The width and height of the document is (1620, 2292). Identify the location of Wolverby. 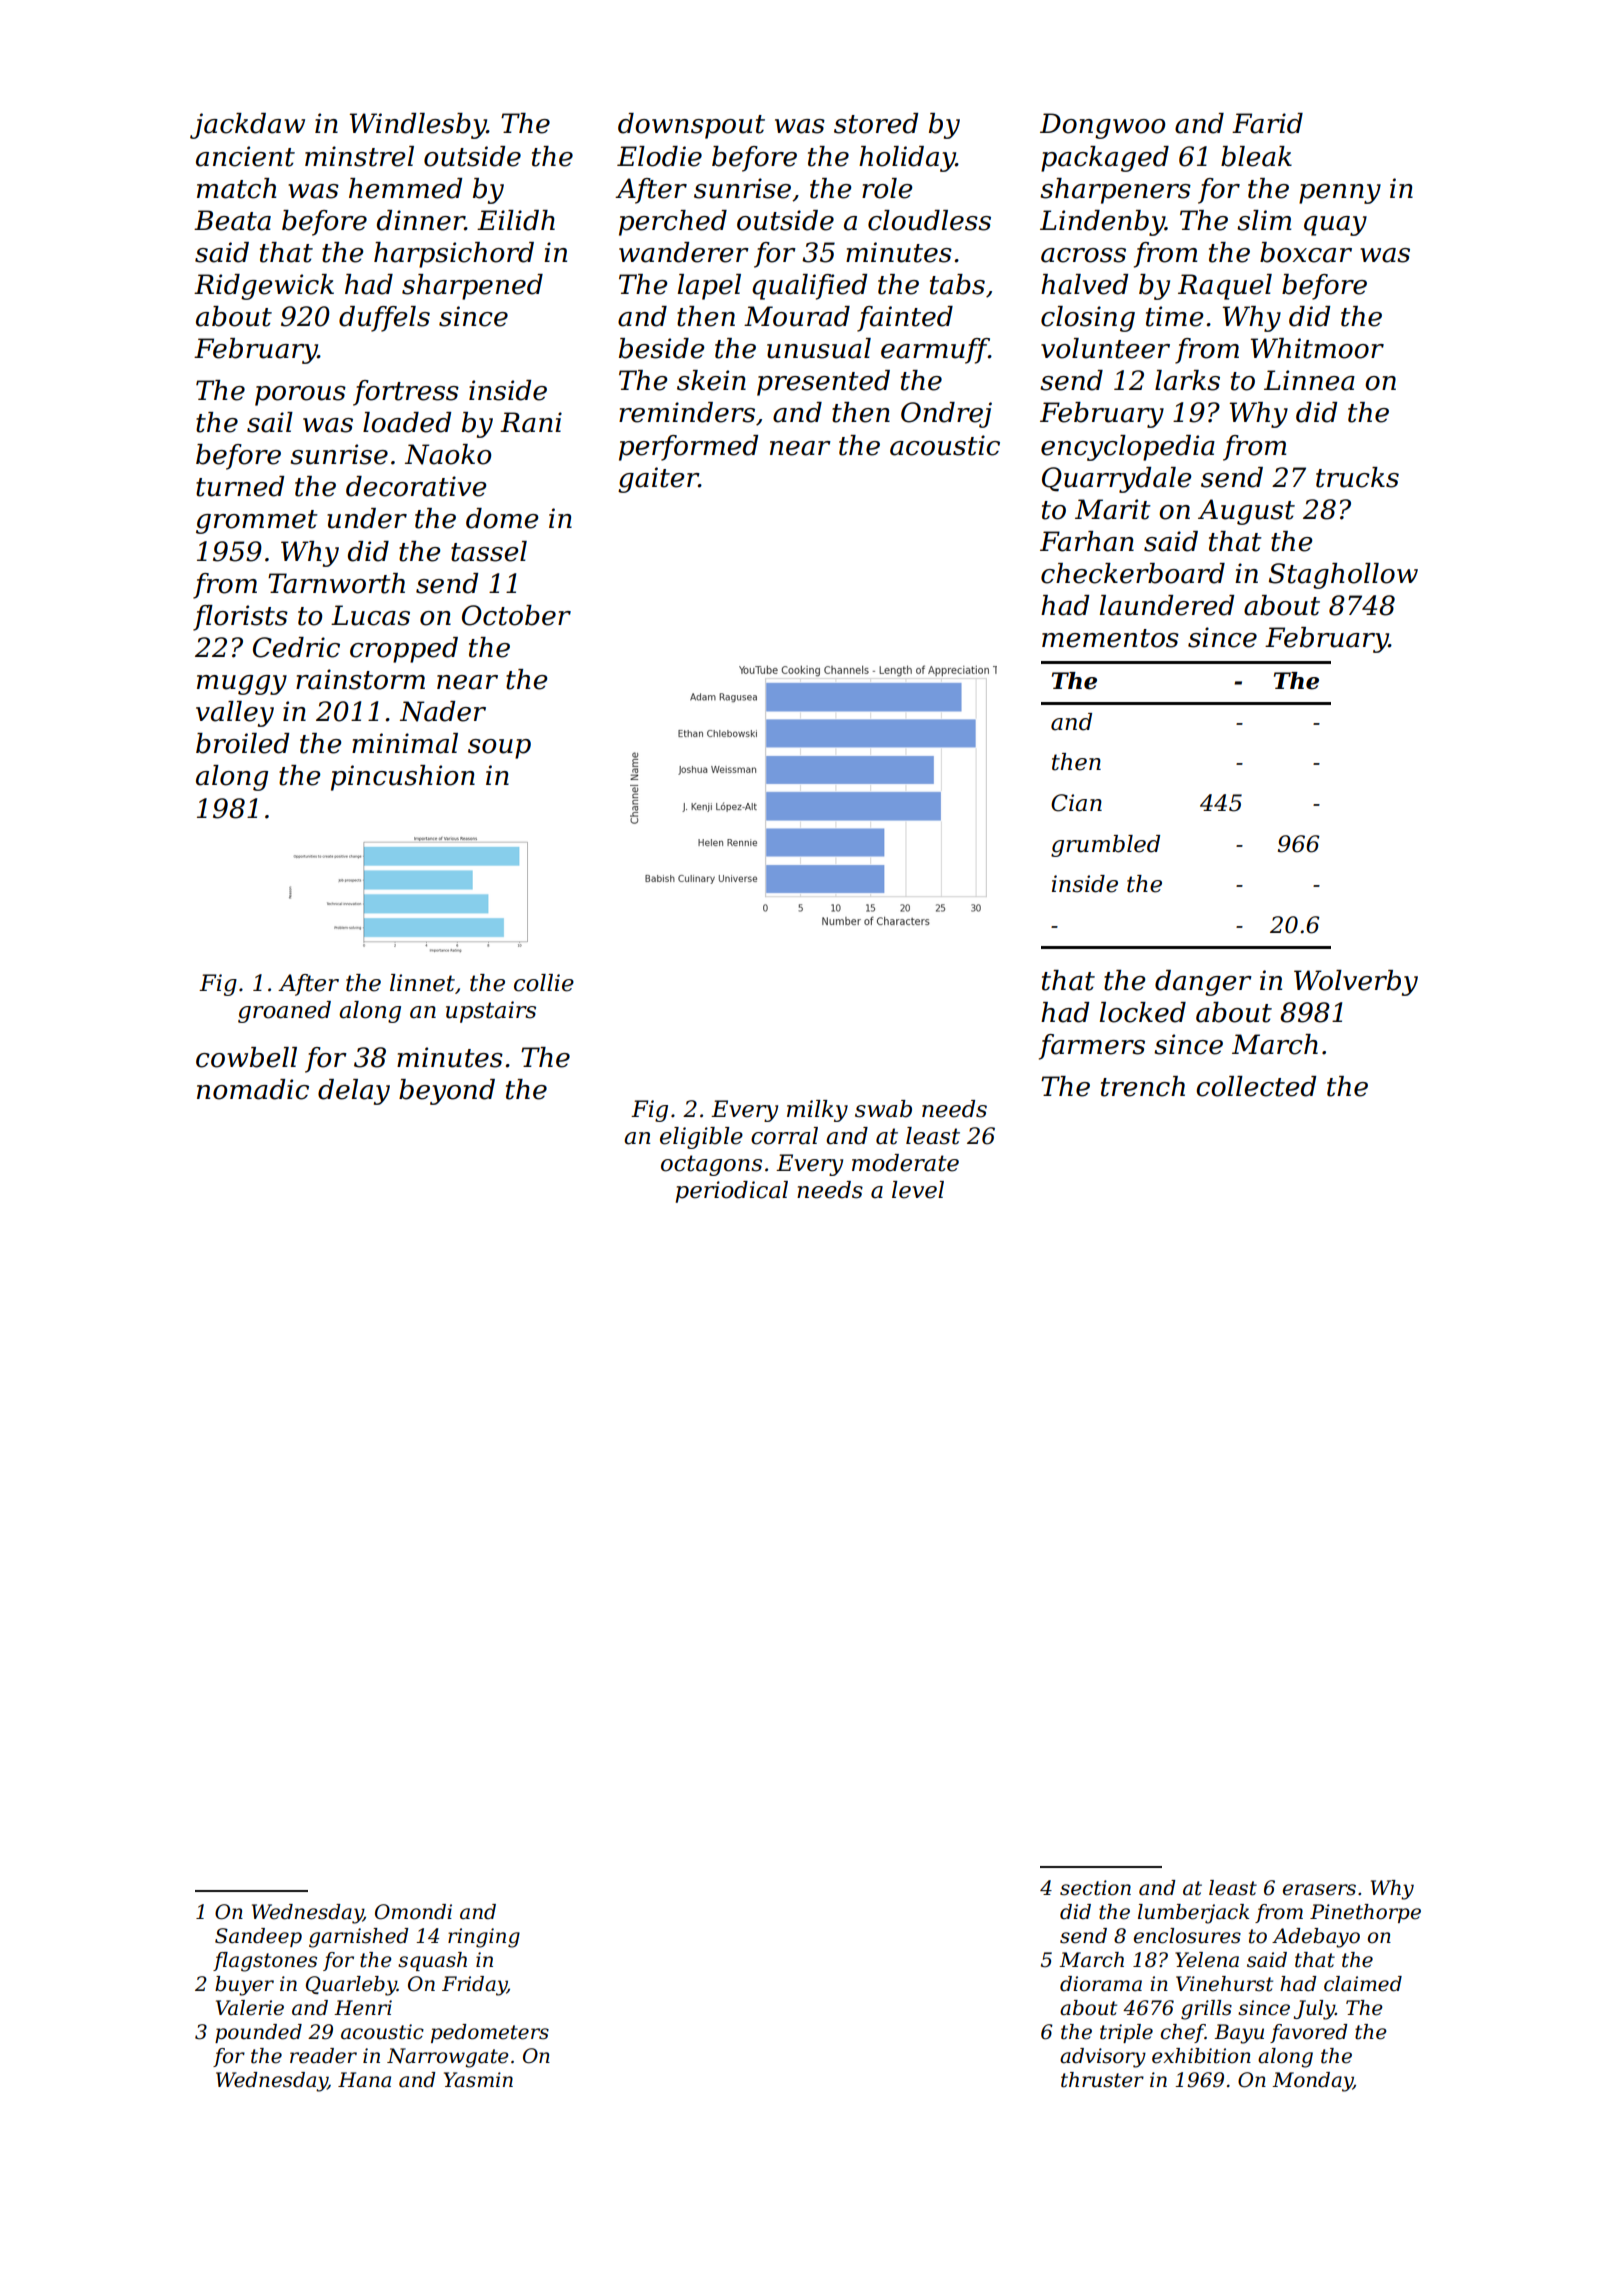
(1356, 983).
